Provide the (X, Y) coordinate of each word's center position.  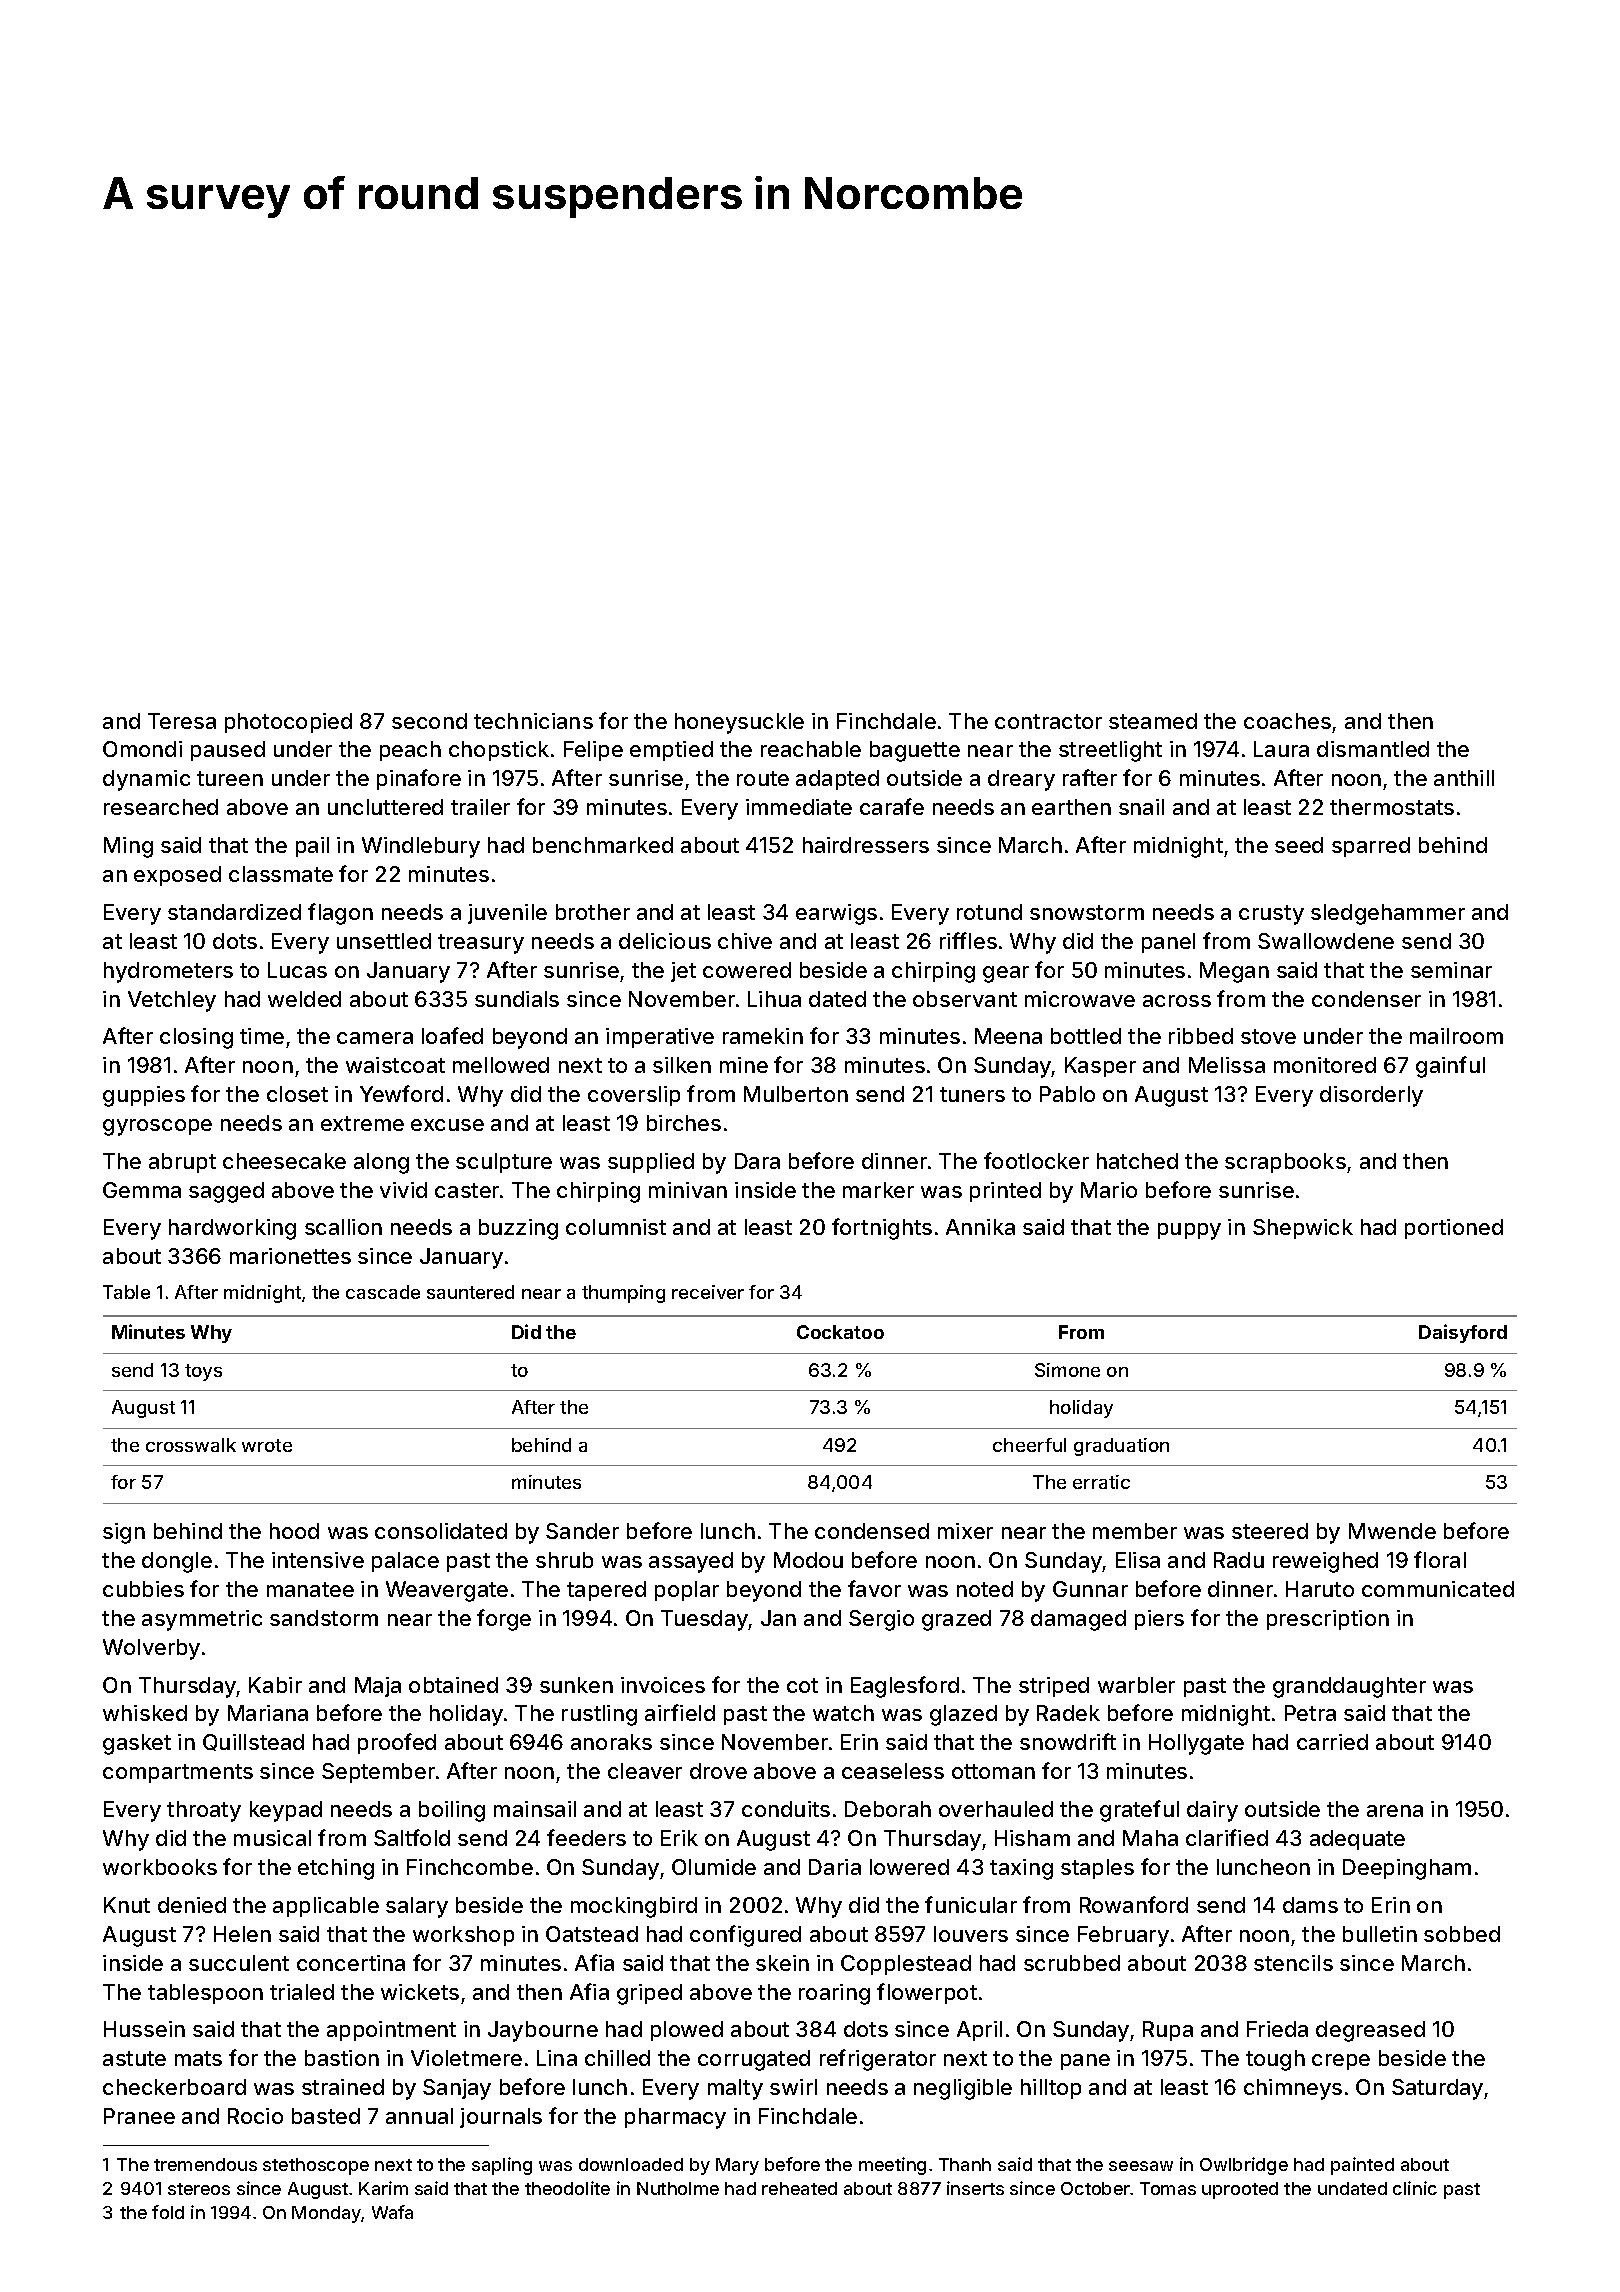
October (1096, 2188)
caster (467, 1190)
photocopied (288, 723)
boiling (452, 1811)
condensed (872, 1531)
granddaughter (1349, 1687)
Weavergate (447, 1591)
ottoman (993, 1771)
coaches (1287, 721)
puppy (1189, 1231)
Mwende (1392, 1531)
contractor (1048, 721)
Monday (327, 2214)
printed (1005, 1192)
